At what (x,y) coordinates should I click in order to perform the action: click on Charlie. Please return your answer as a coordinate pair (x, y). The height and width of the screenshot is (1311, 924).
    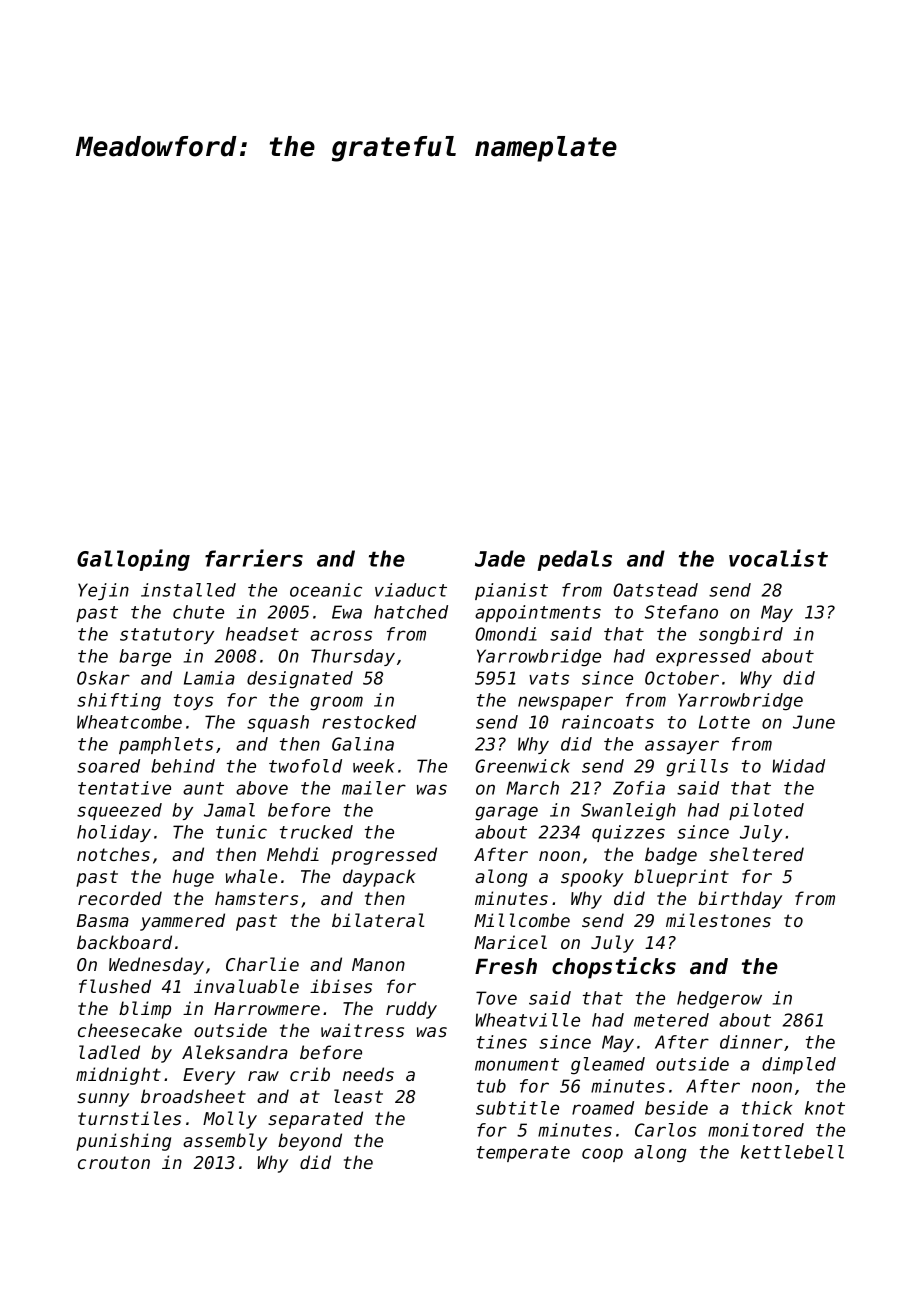
    Looking at the image, I should click on (262, 964).
